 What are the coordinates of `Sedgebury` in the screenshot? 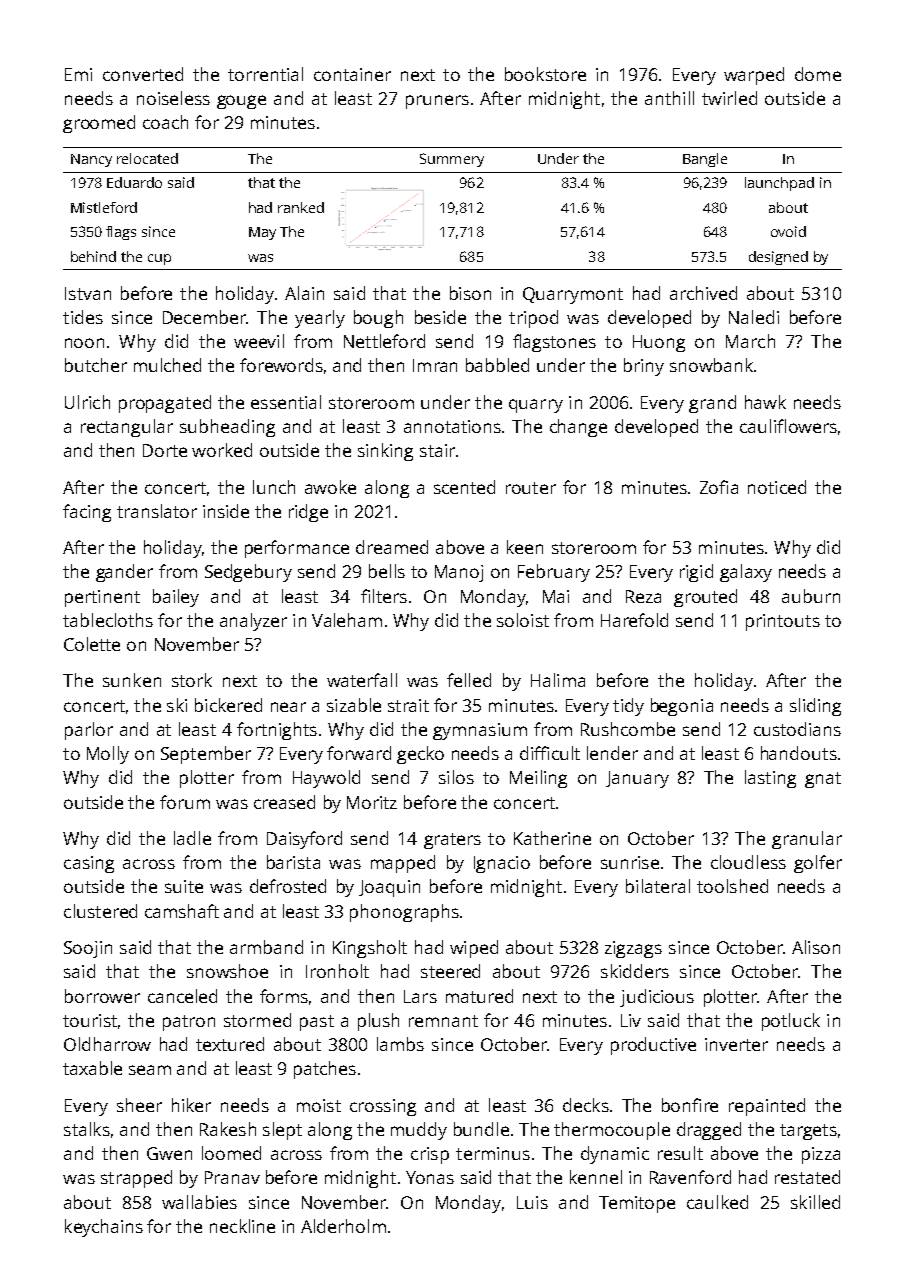 It's located at (248, 573).
